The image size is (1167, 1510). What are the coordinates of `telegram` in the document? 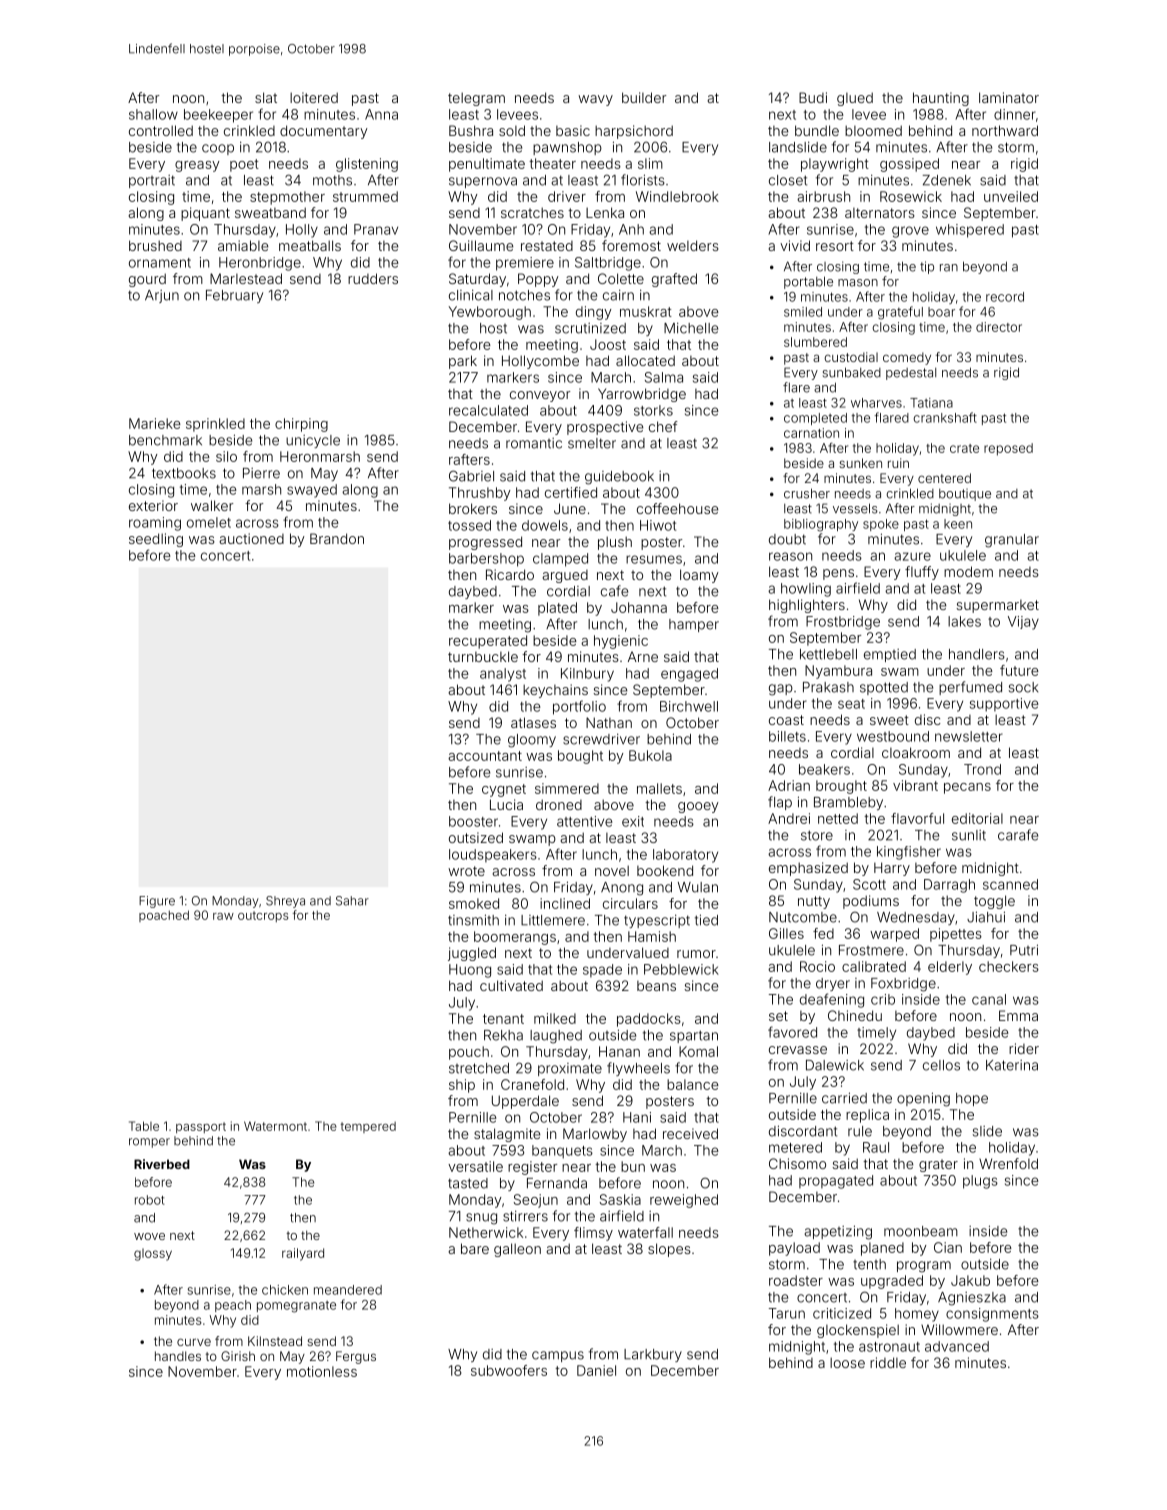 It's located at (476, 99).
